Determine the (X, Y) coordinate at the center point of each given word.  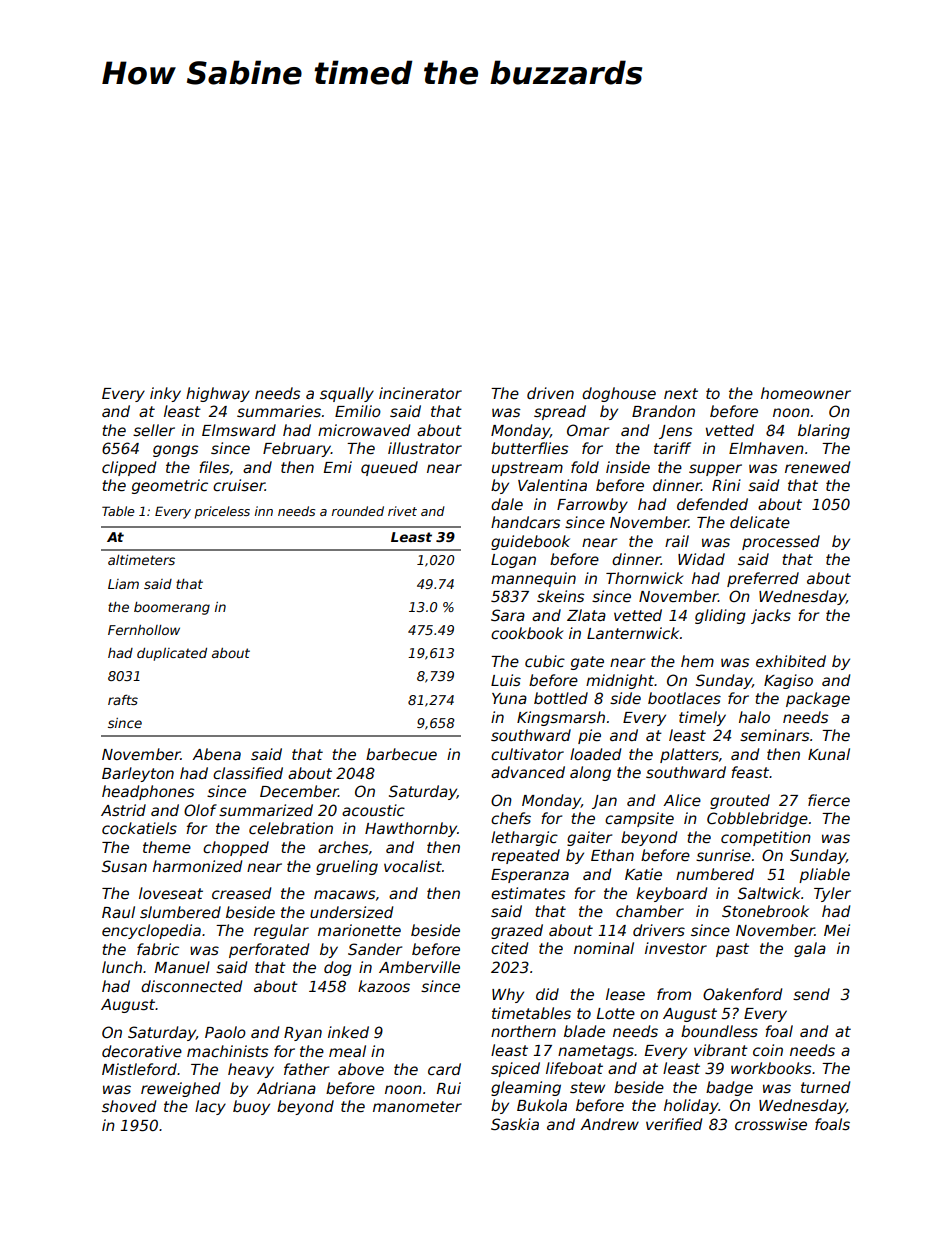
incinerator (420, 393)
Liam (123, 584)
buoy (251, 1107)
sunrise (723, 855)
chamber (650, 911)
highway (218, 394)
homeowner (806, 393)
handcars (525, 522)
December (299, 791)
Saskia (515, 1124)
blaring (824, 431)
